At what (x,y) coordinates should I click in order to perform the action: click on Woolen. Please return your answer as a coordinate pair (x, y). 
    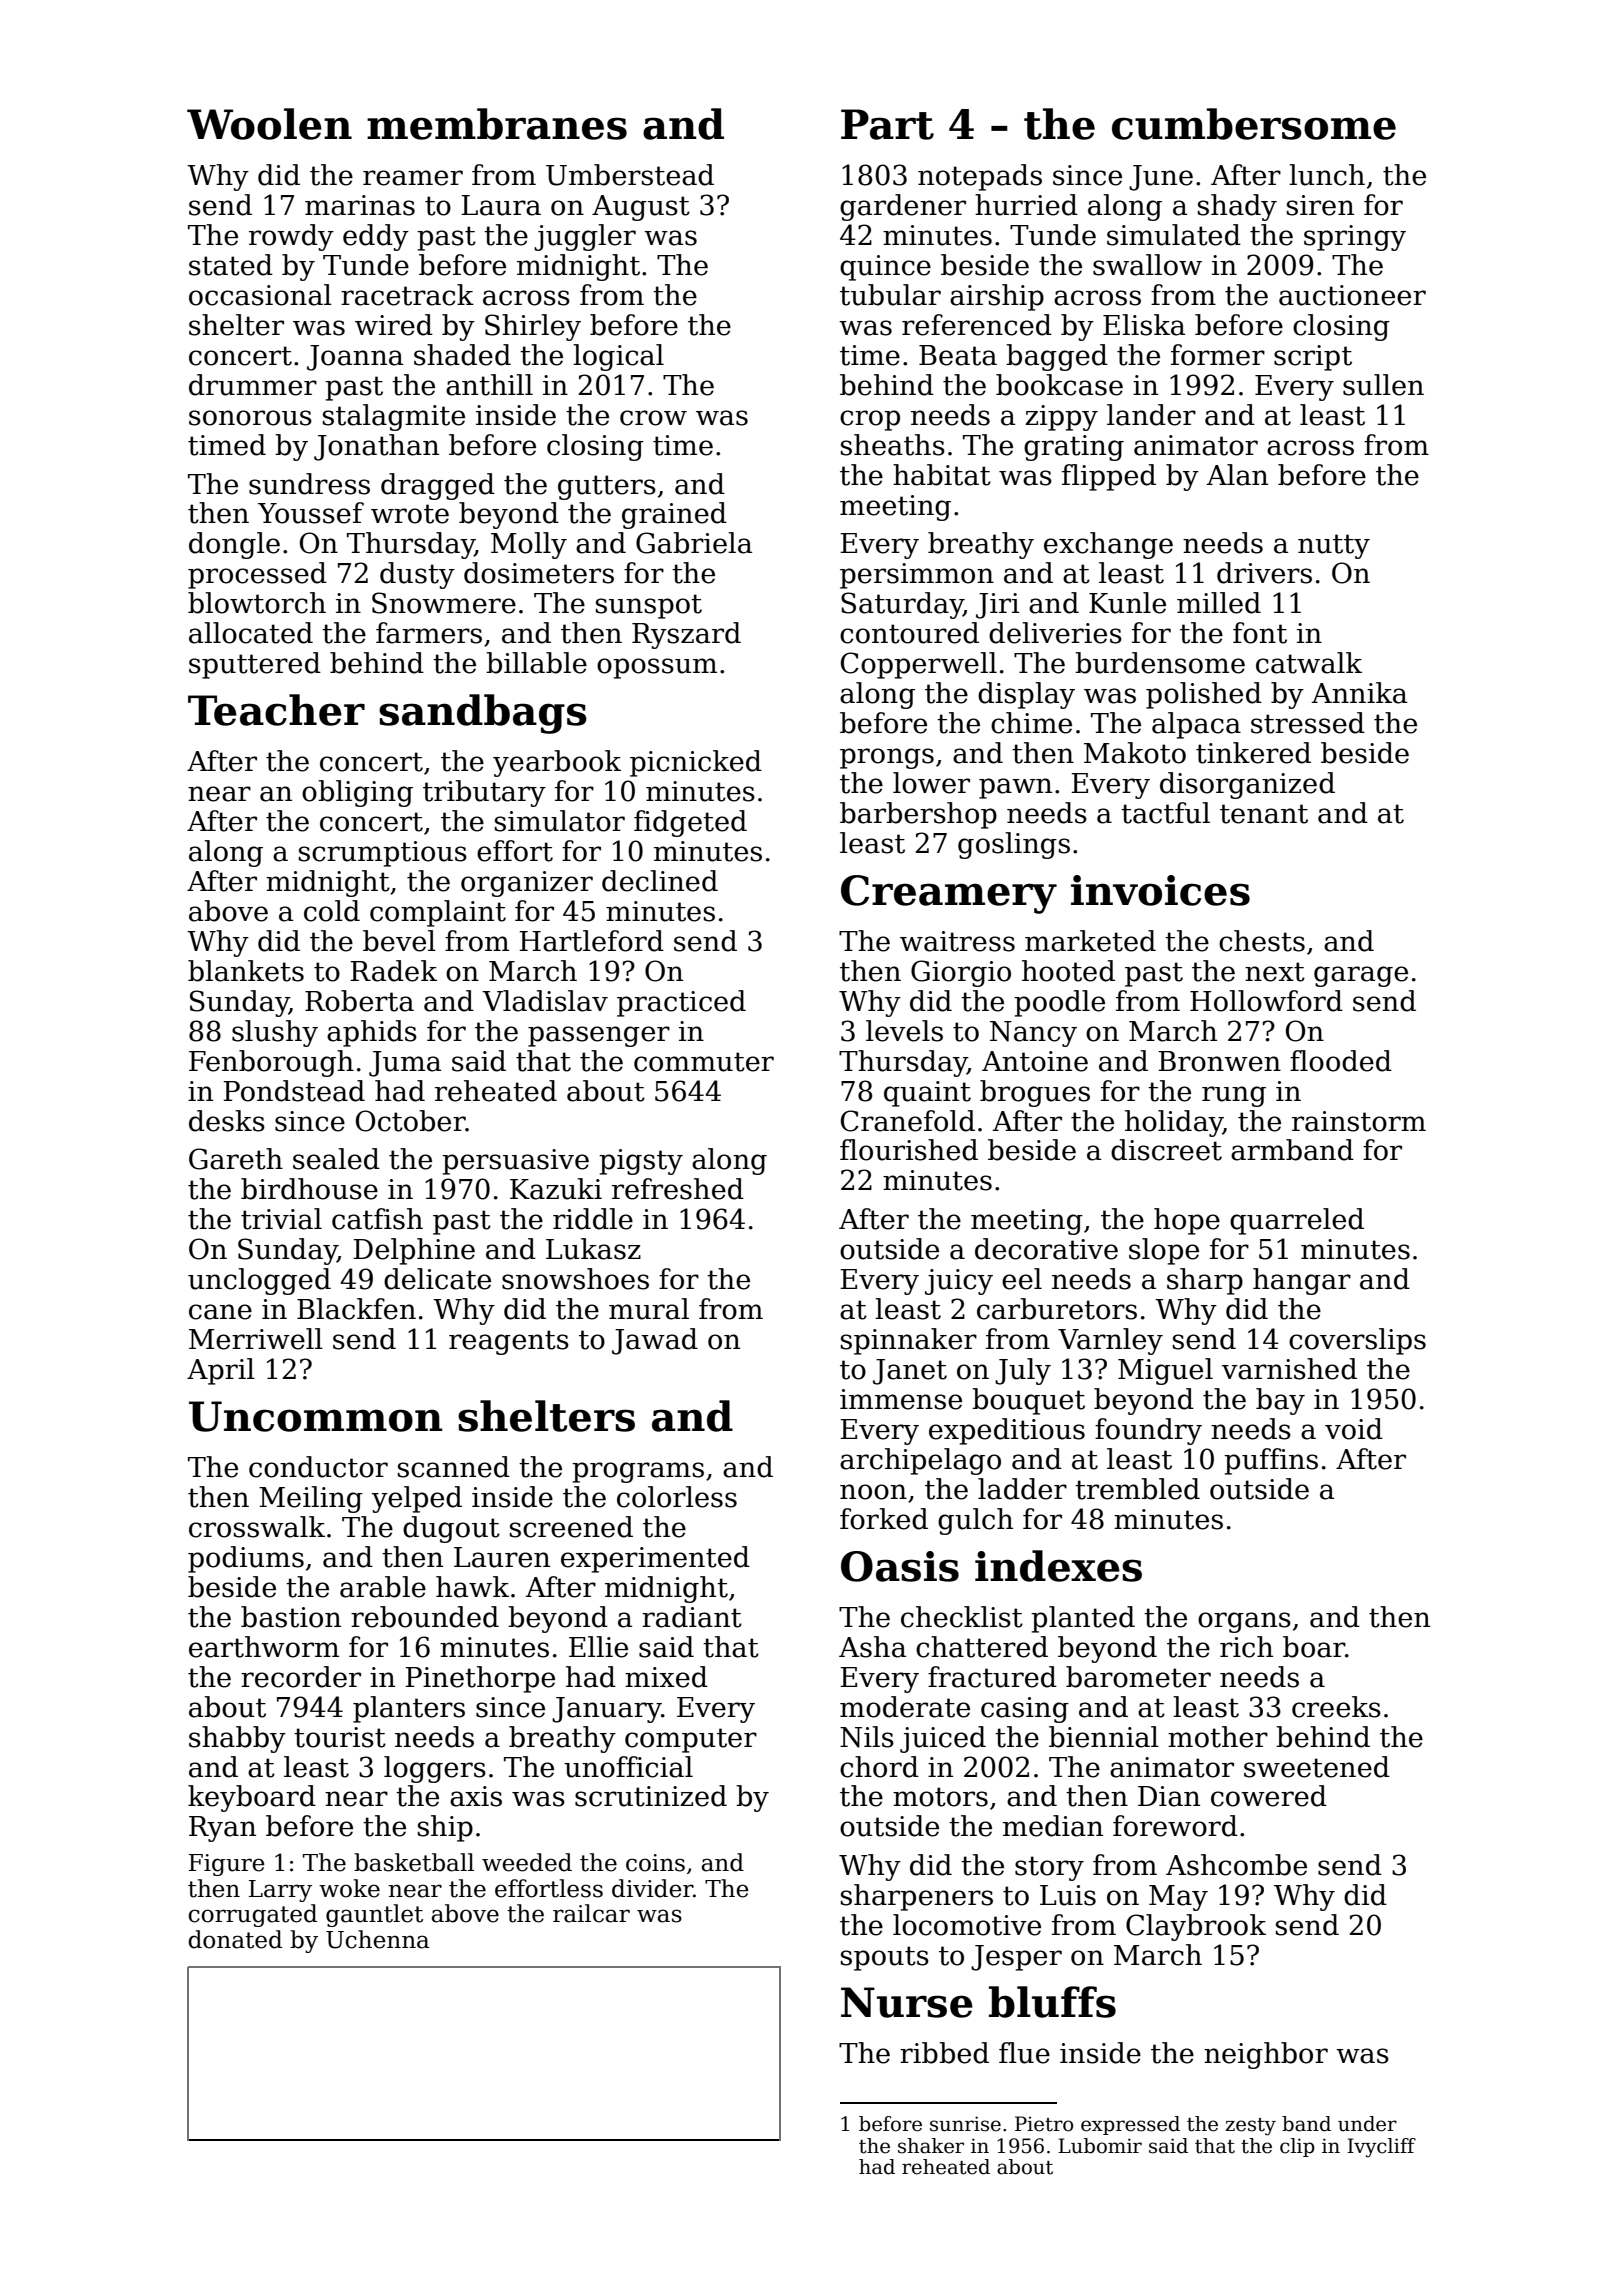
    Looking at the image, I should click on (269, 124).
